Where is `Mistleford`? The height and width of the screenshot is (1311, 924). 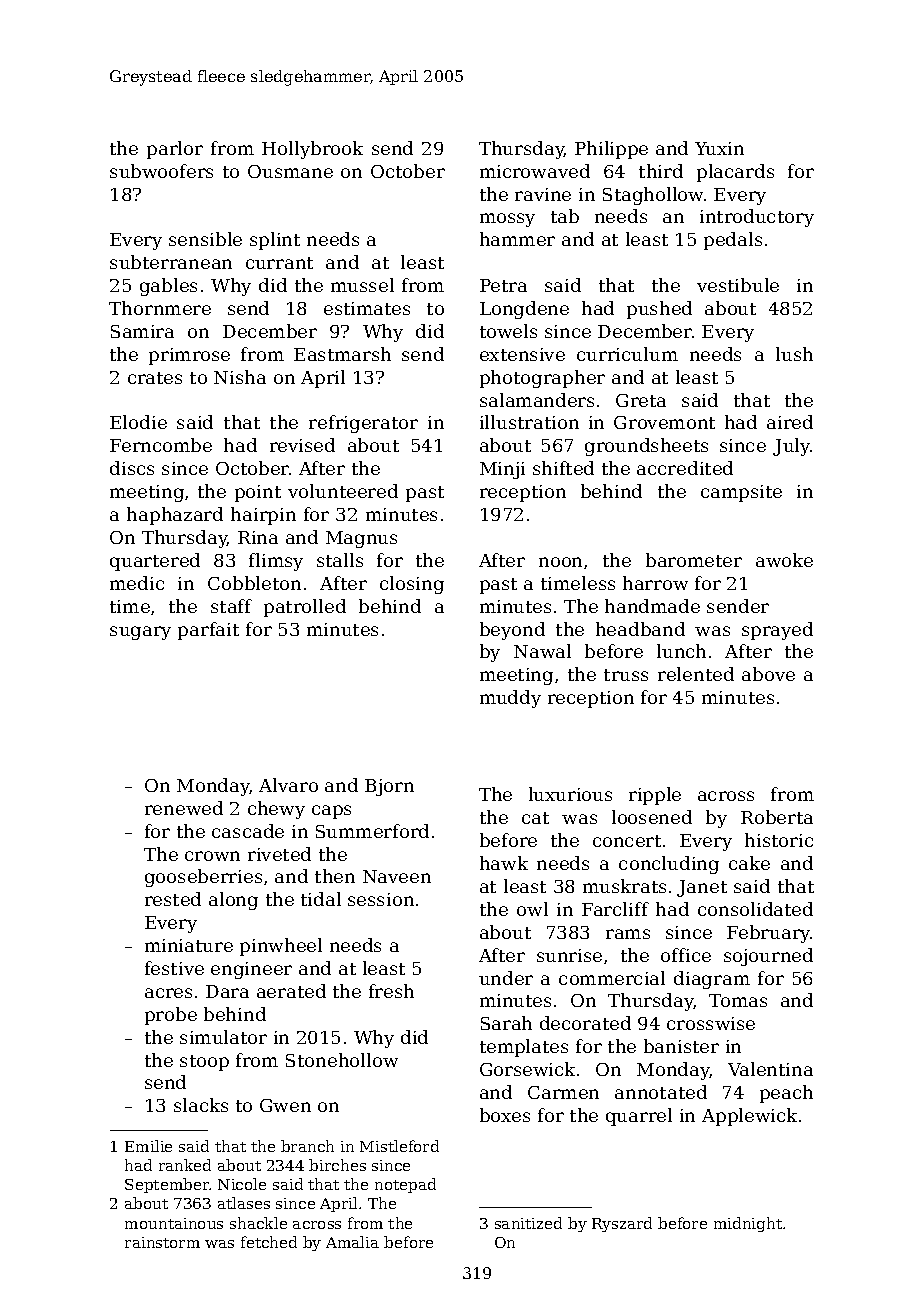
Mistleford is located at coordinates (399, 1146).
